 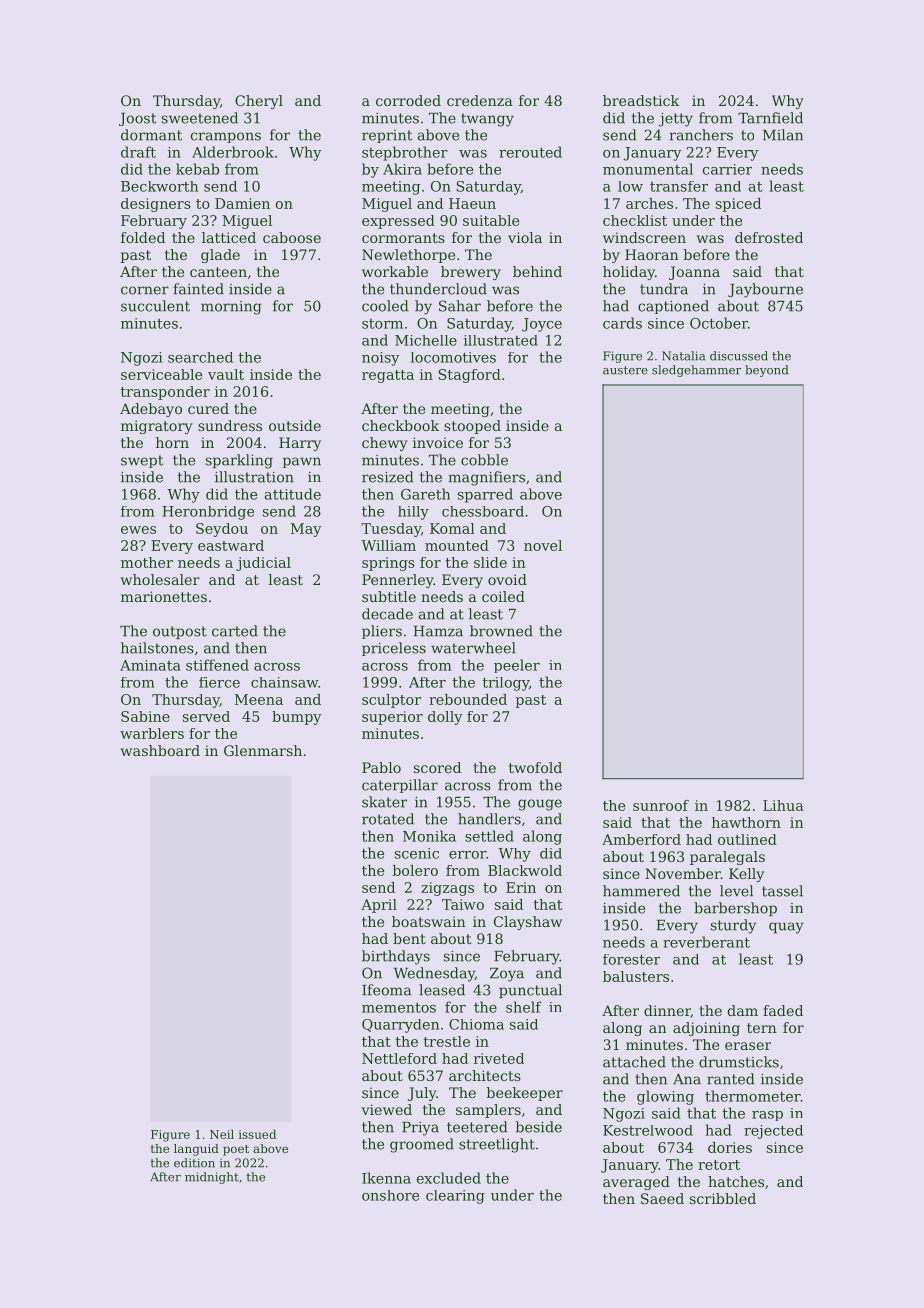 What do you see at coordinates (480, 100) in the image?
I see `credenza` at bounding box center [480, 100].
